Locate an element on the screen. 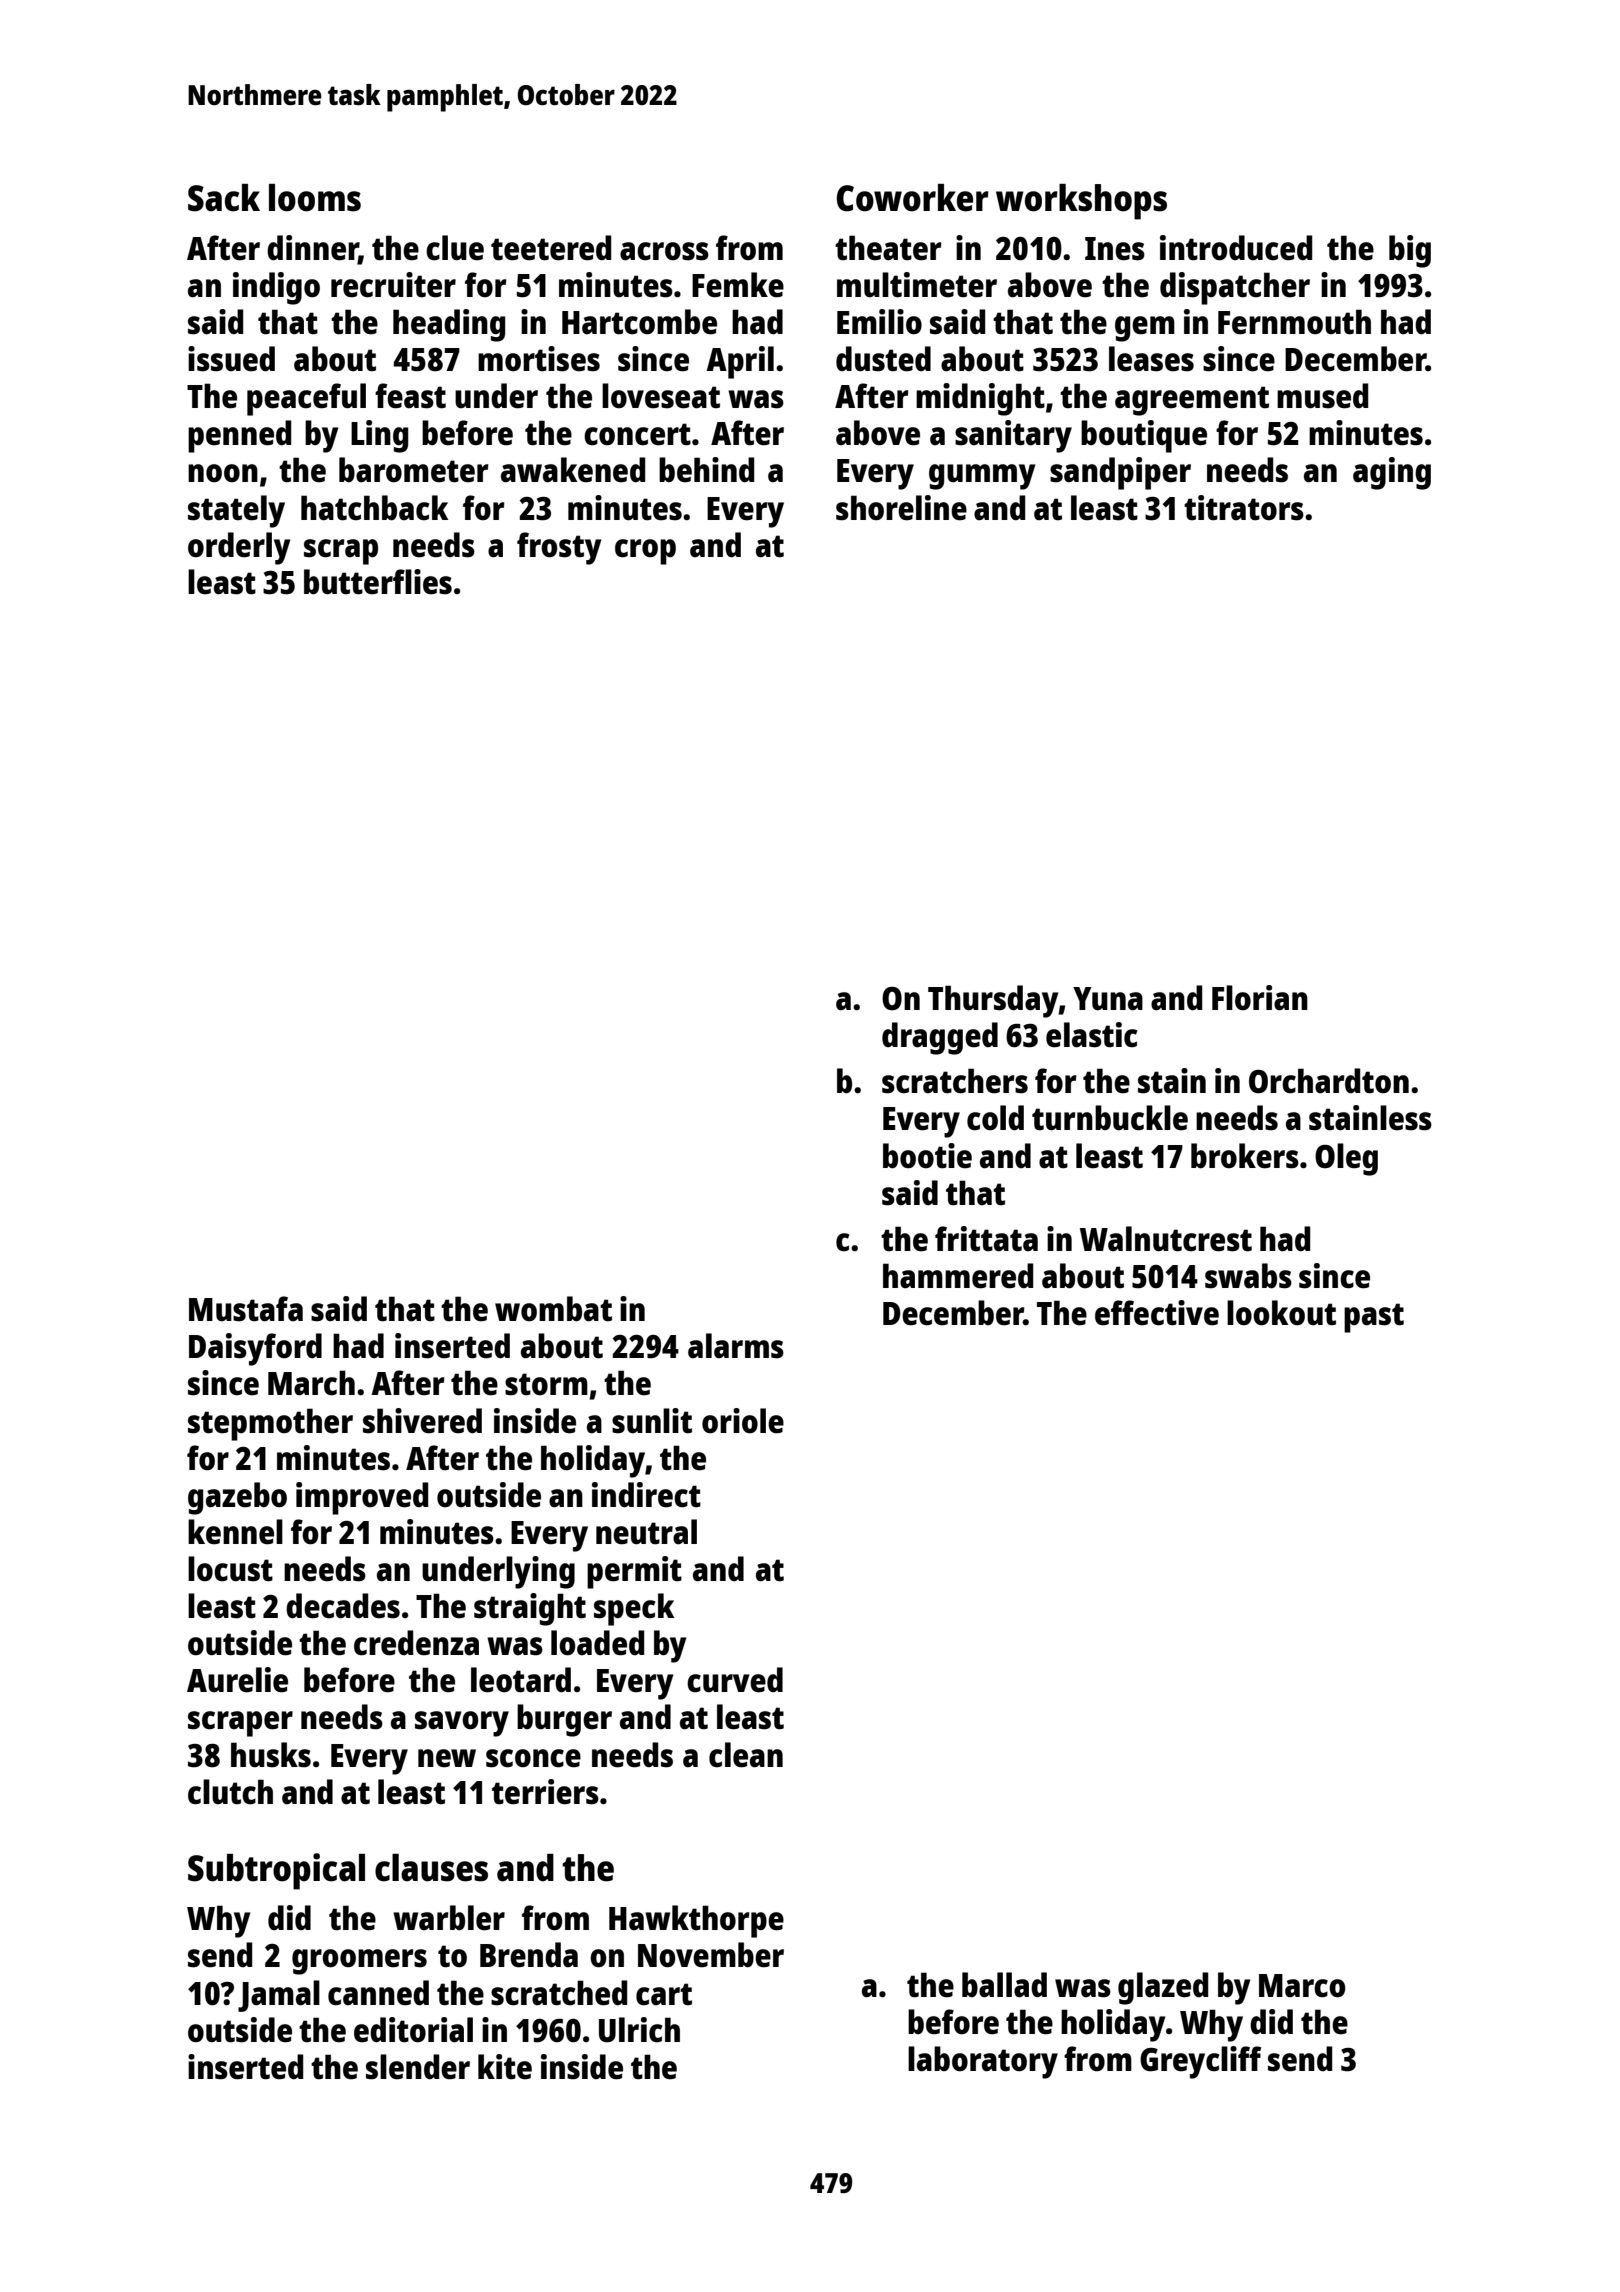 This screenshot has width=1620, height=2292. titrators is located at coordinates (1244, 508).
